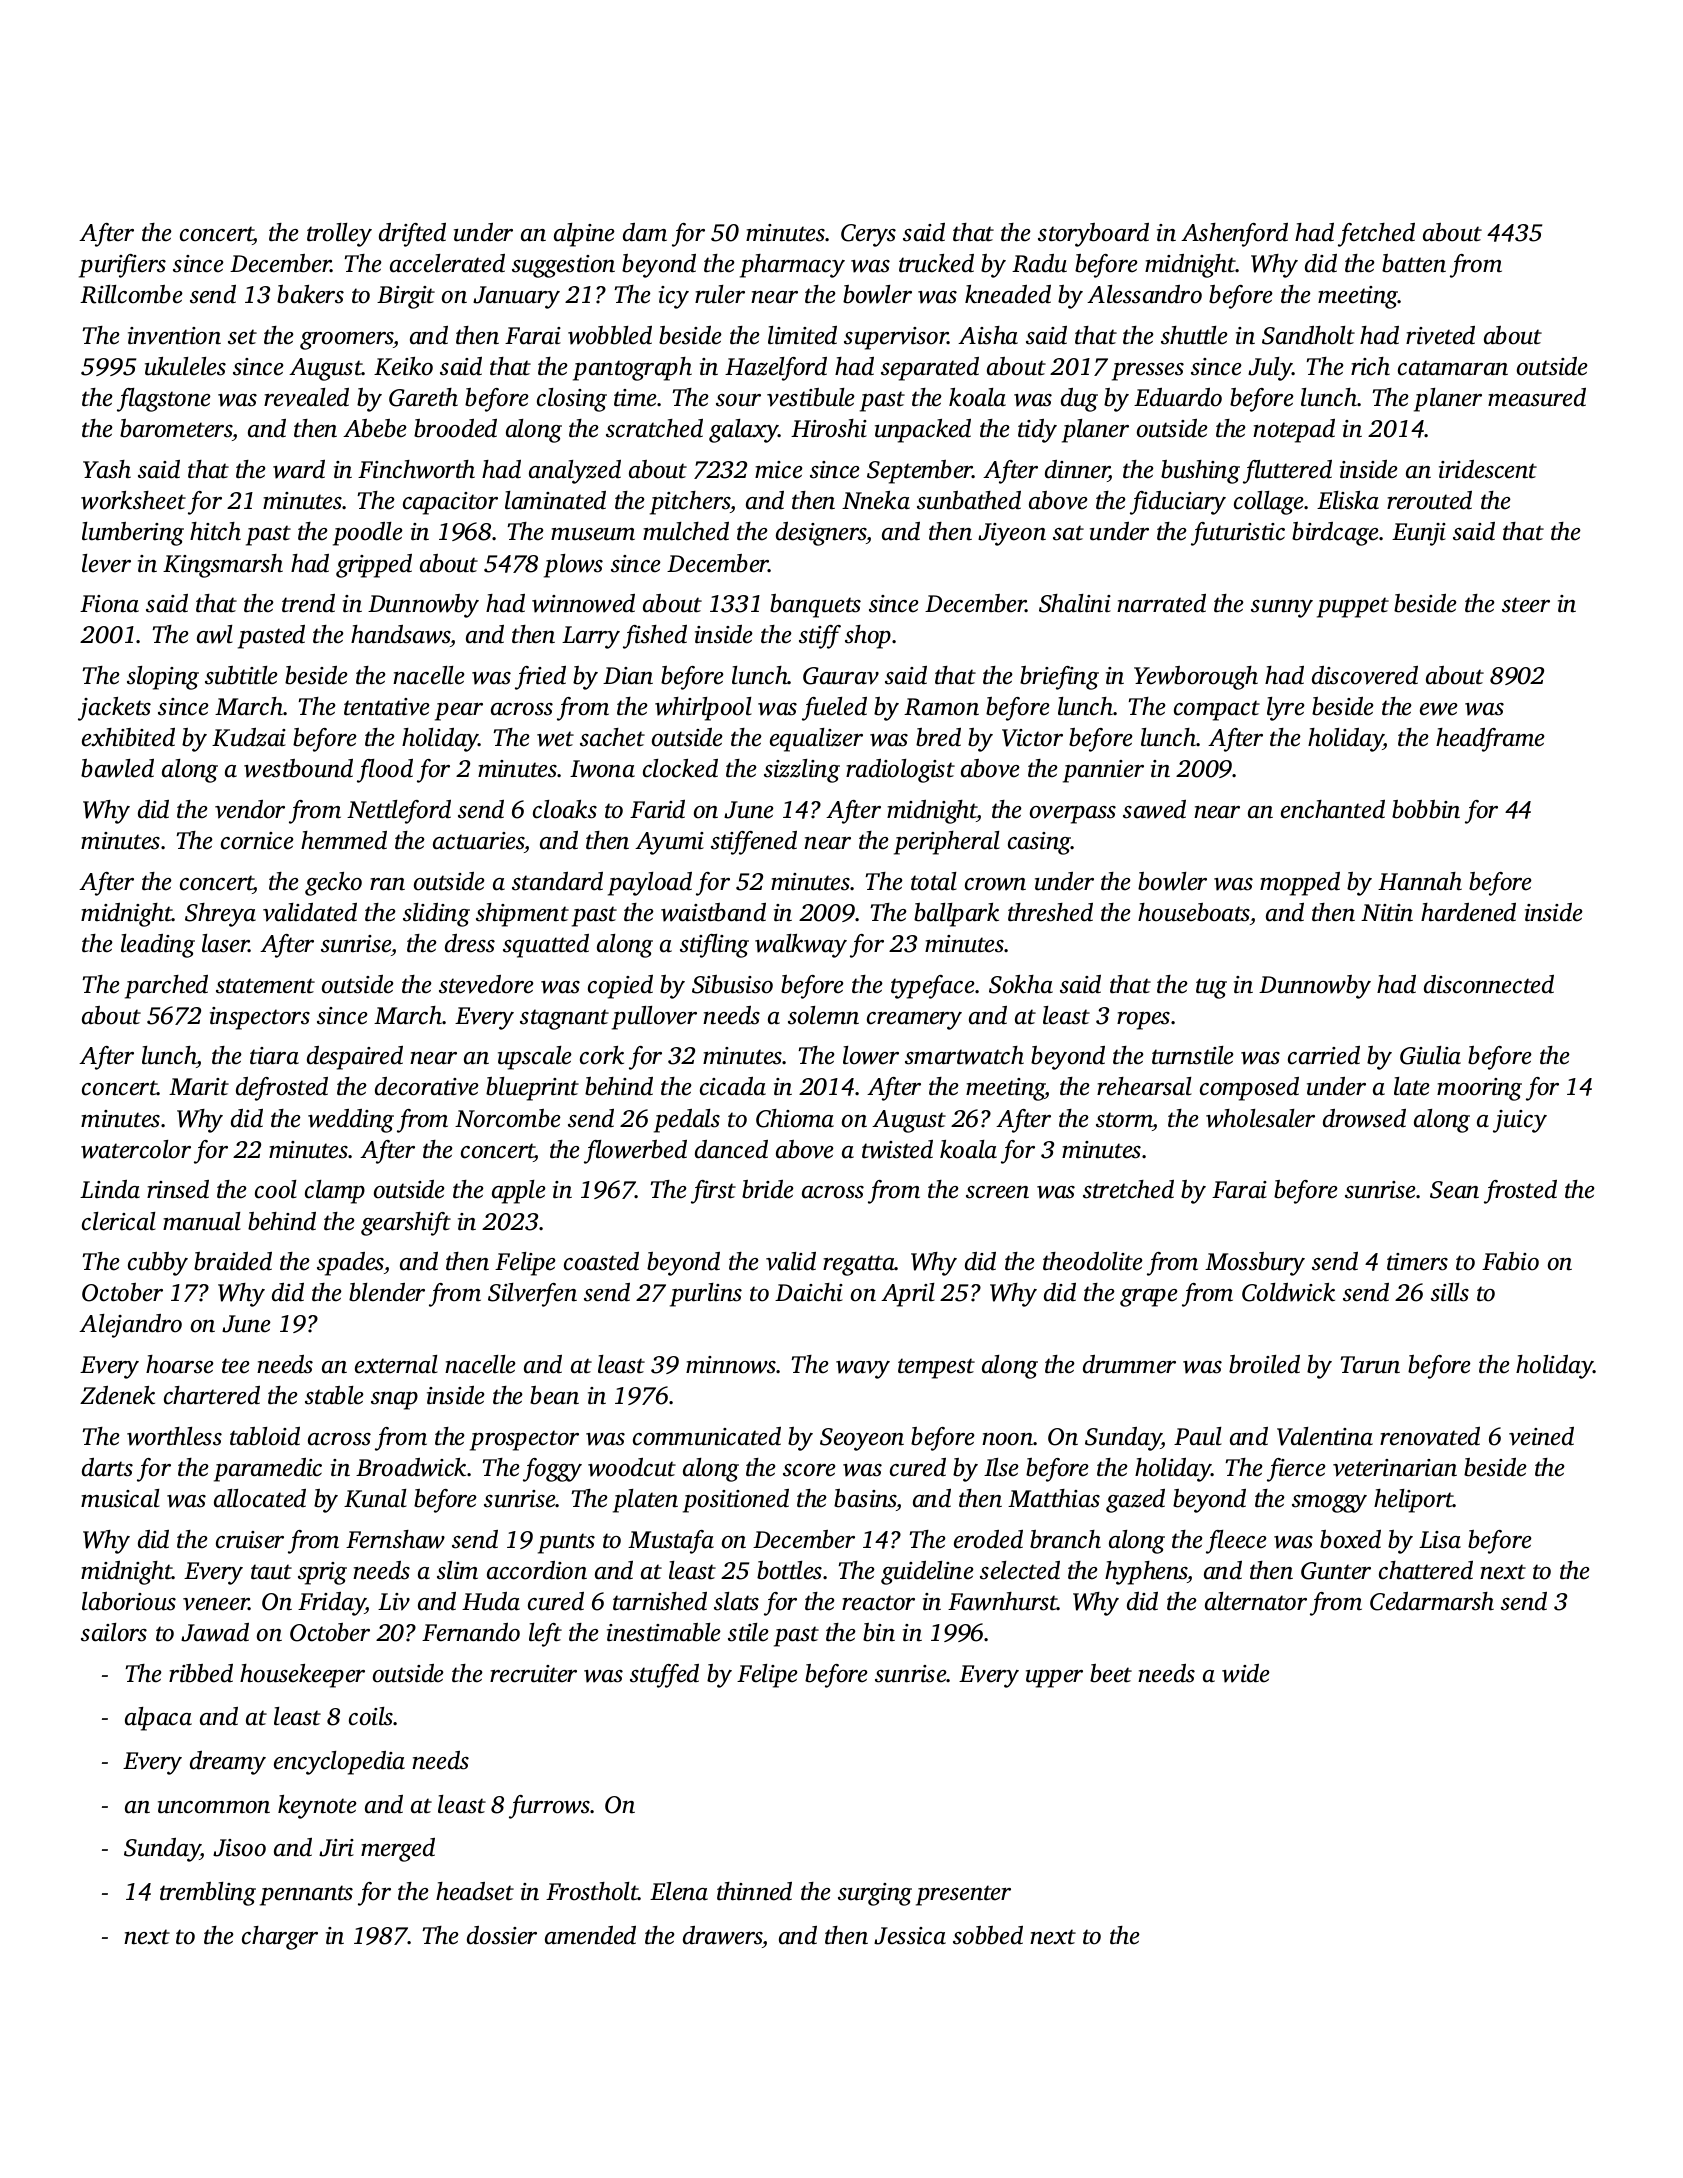 The height and width of the screenshot is (2178, 1683). Describe the element at coordinates (176, 428) in the screenshot. I see `barometers` at that location.
